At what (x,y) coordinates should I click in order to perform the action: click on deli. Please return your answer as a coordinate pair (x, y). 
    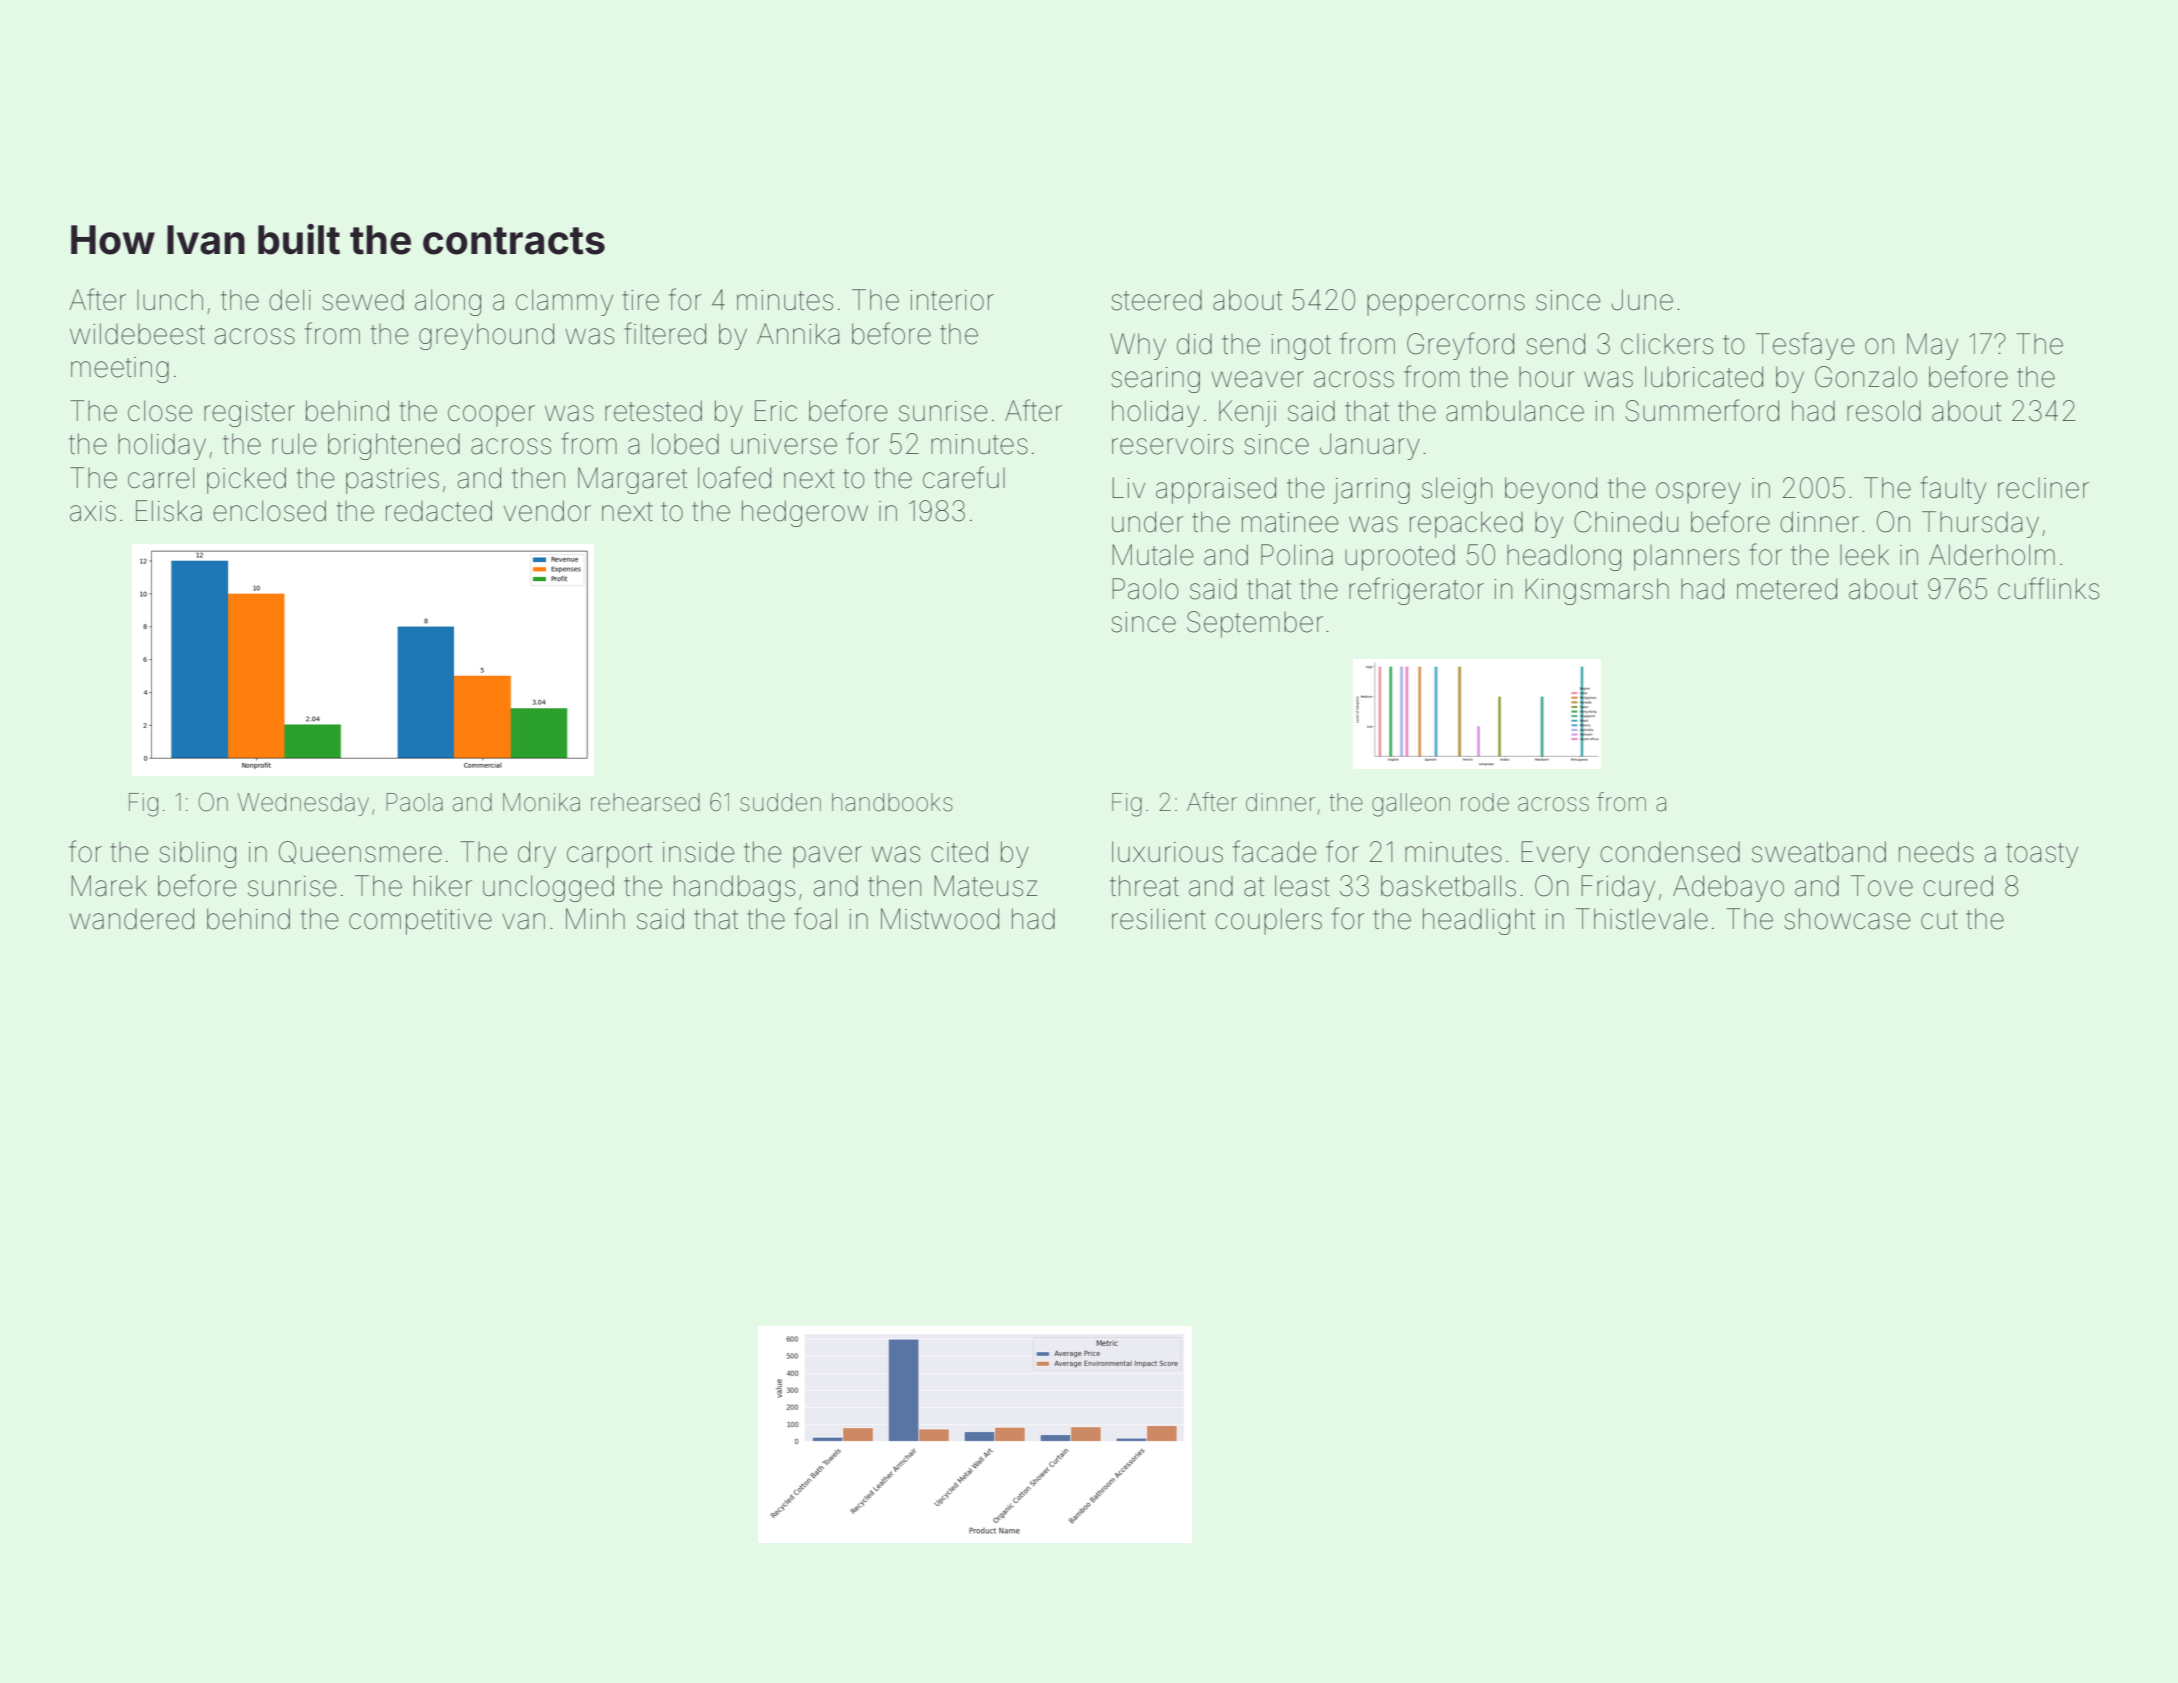
    Looking at the image, I should click on (290, 300).
